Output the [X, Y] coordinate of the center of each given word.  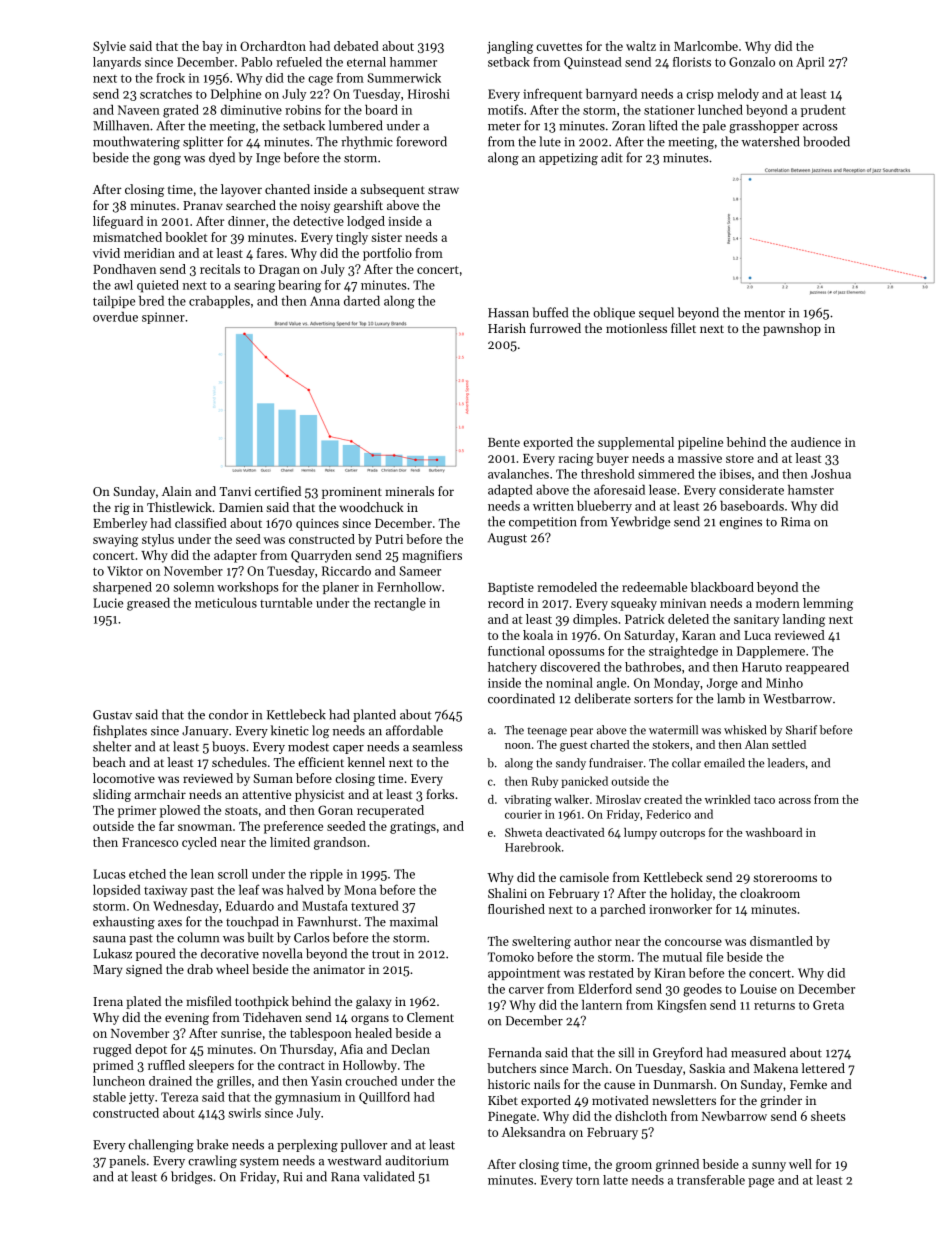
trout [386, 954]
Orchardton [273, 46]
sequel [656, 313]
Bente [504, 442]
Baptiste [511, 589]
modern [778, 603]
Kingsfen [682, 1006]
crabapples [219, 301]
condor [228, 714]
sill [626, 1052]
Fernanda [515, 1052]
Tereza [179, 1097]
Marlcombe [706, 46]
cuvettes [559, 47]
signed [144, 970]
